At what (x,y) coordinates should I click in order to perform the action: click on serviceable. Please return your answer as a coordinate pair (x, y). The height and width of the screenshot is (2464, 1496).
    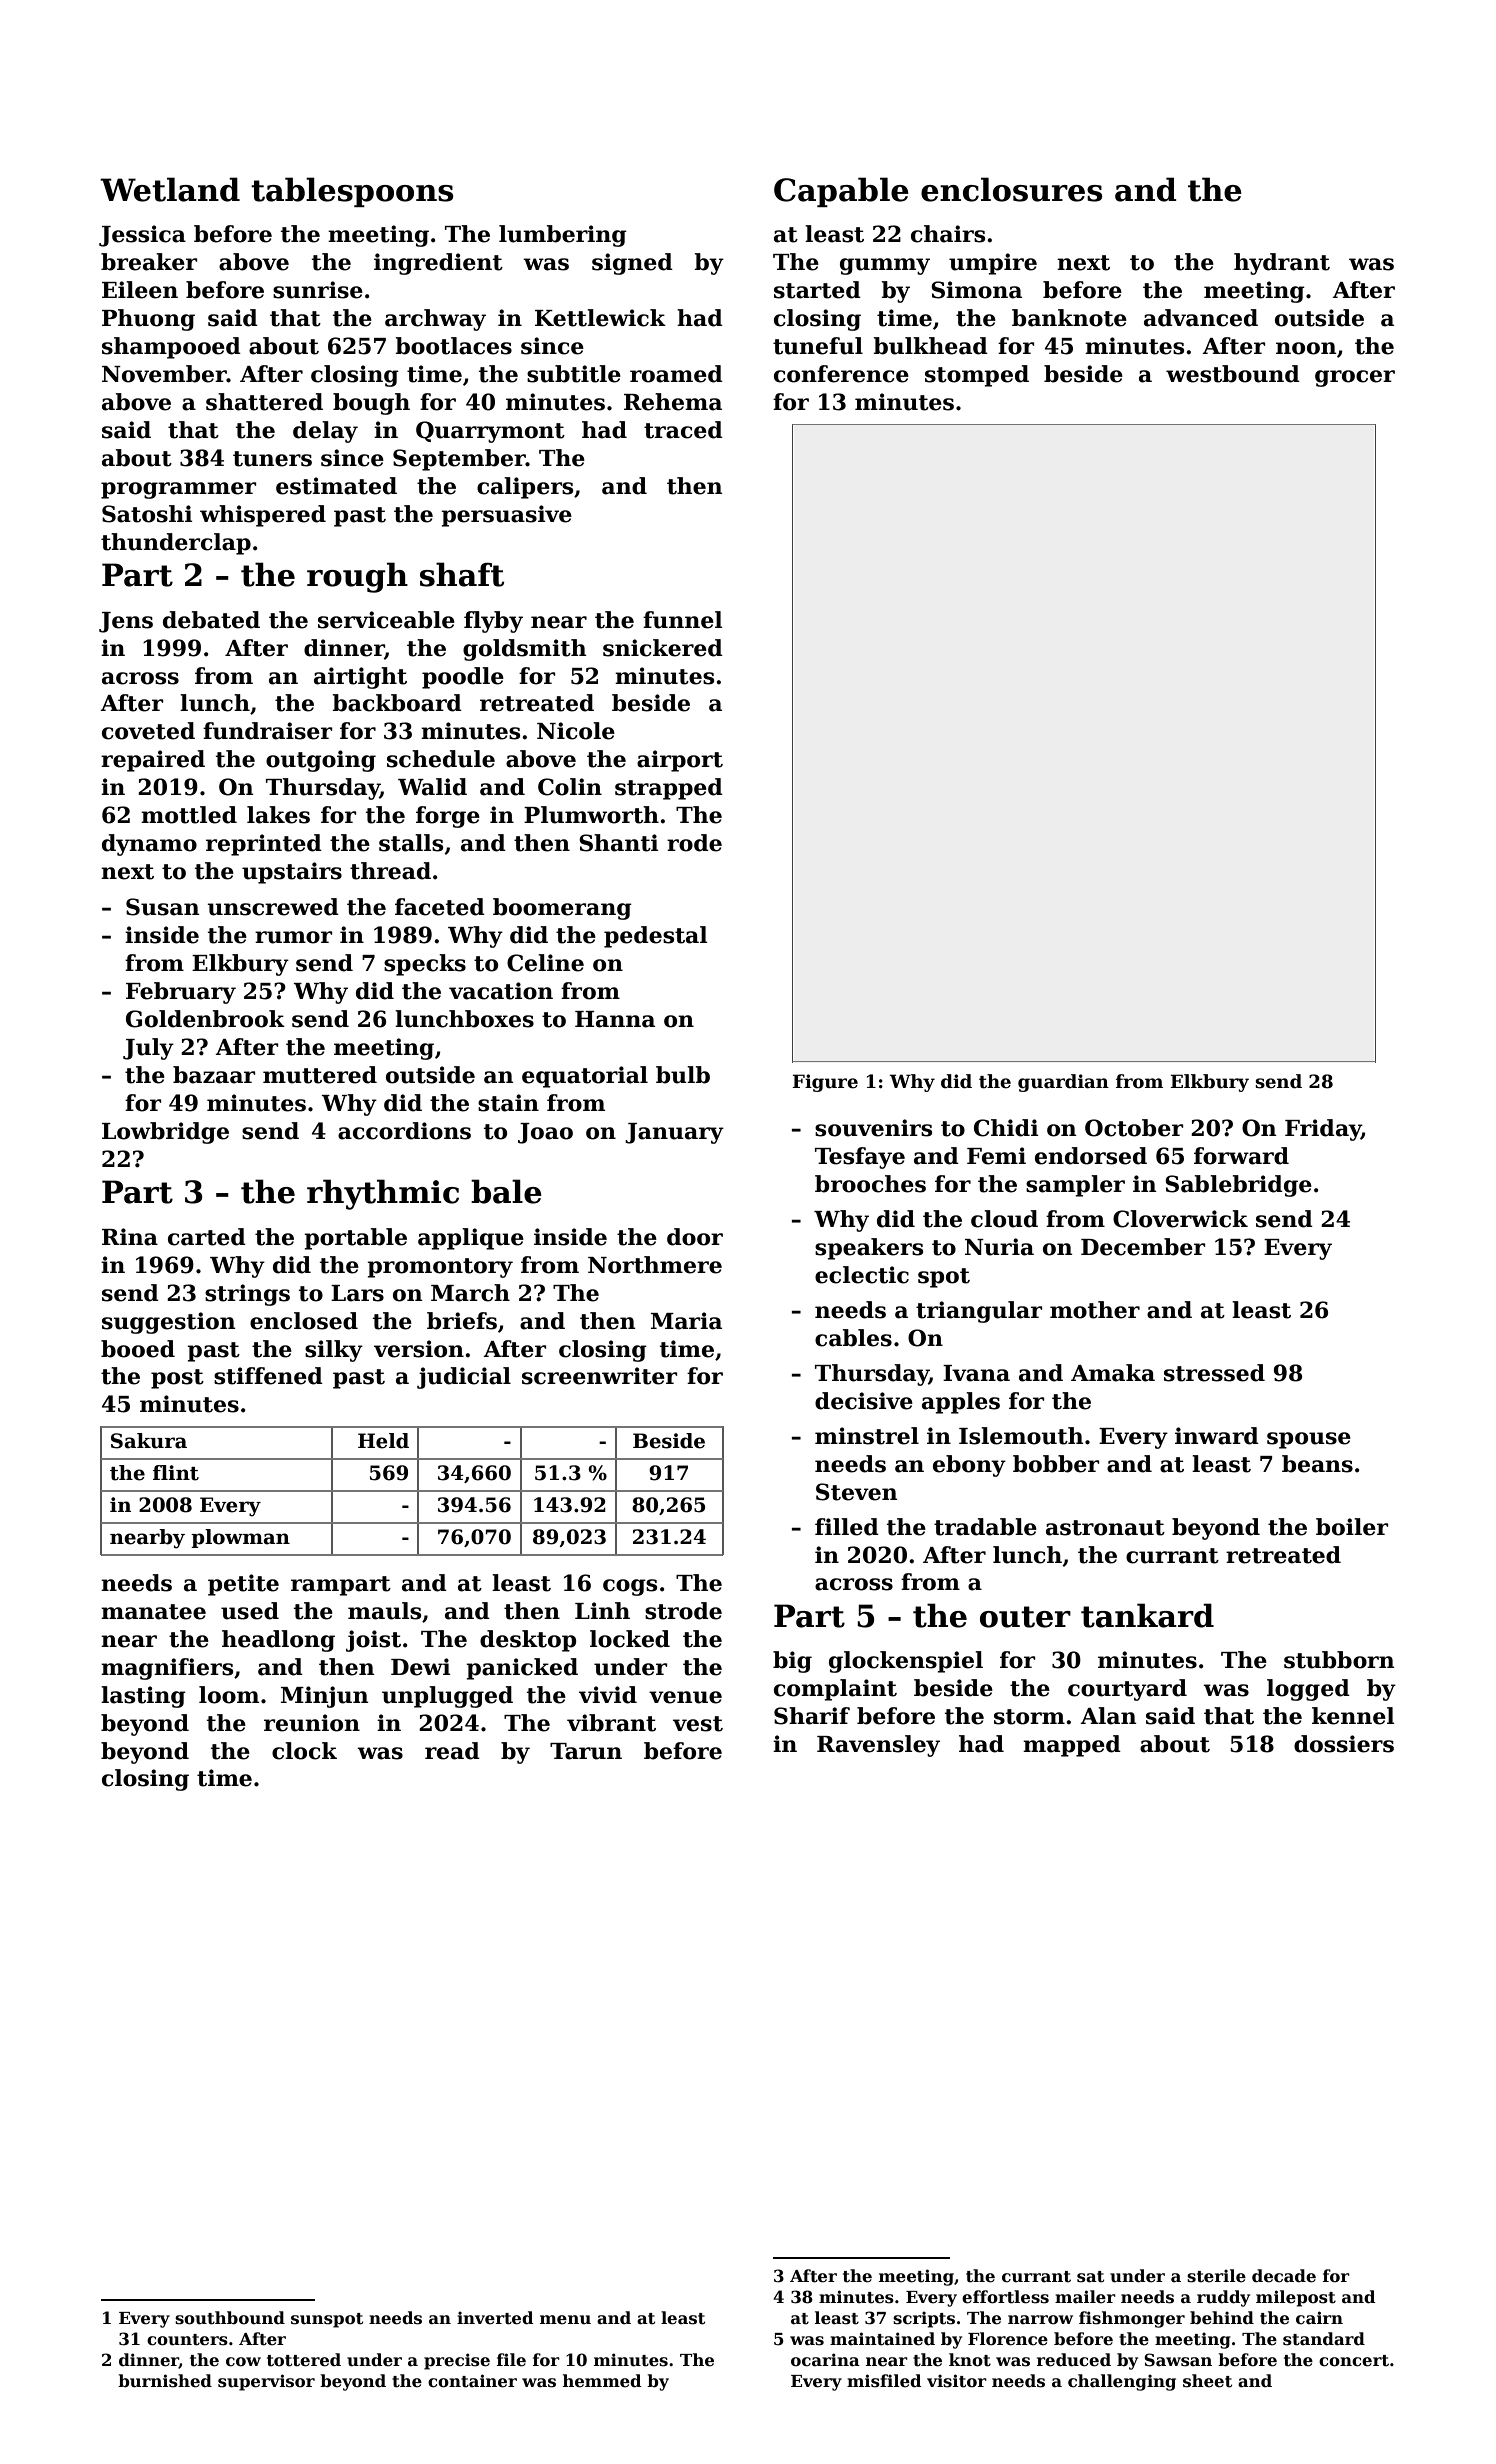
    Looking at the image, I should click on (386, 620).
